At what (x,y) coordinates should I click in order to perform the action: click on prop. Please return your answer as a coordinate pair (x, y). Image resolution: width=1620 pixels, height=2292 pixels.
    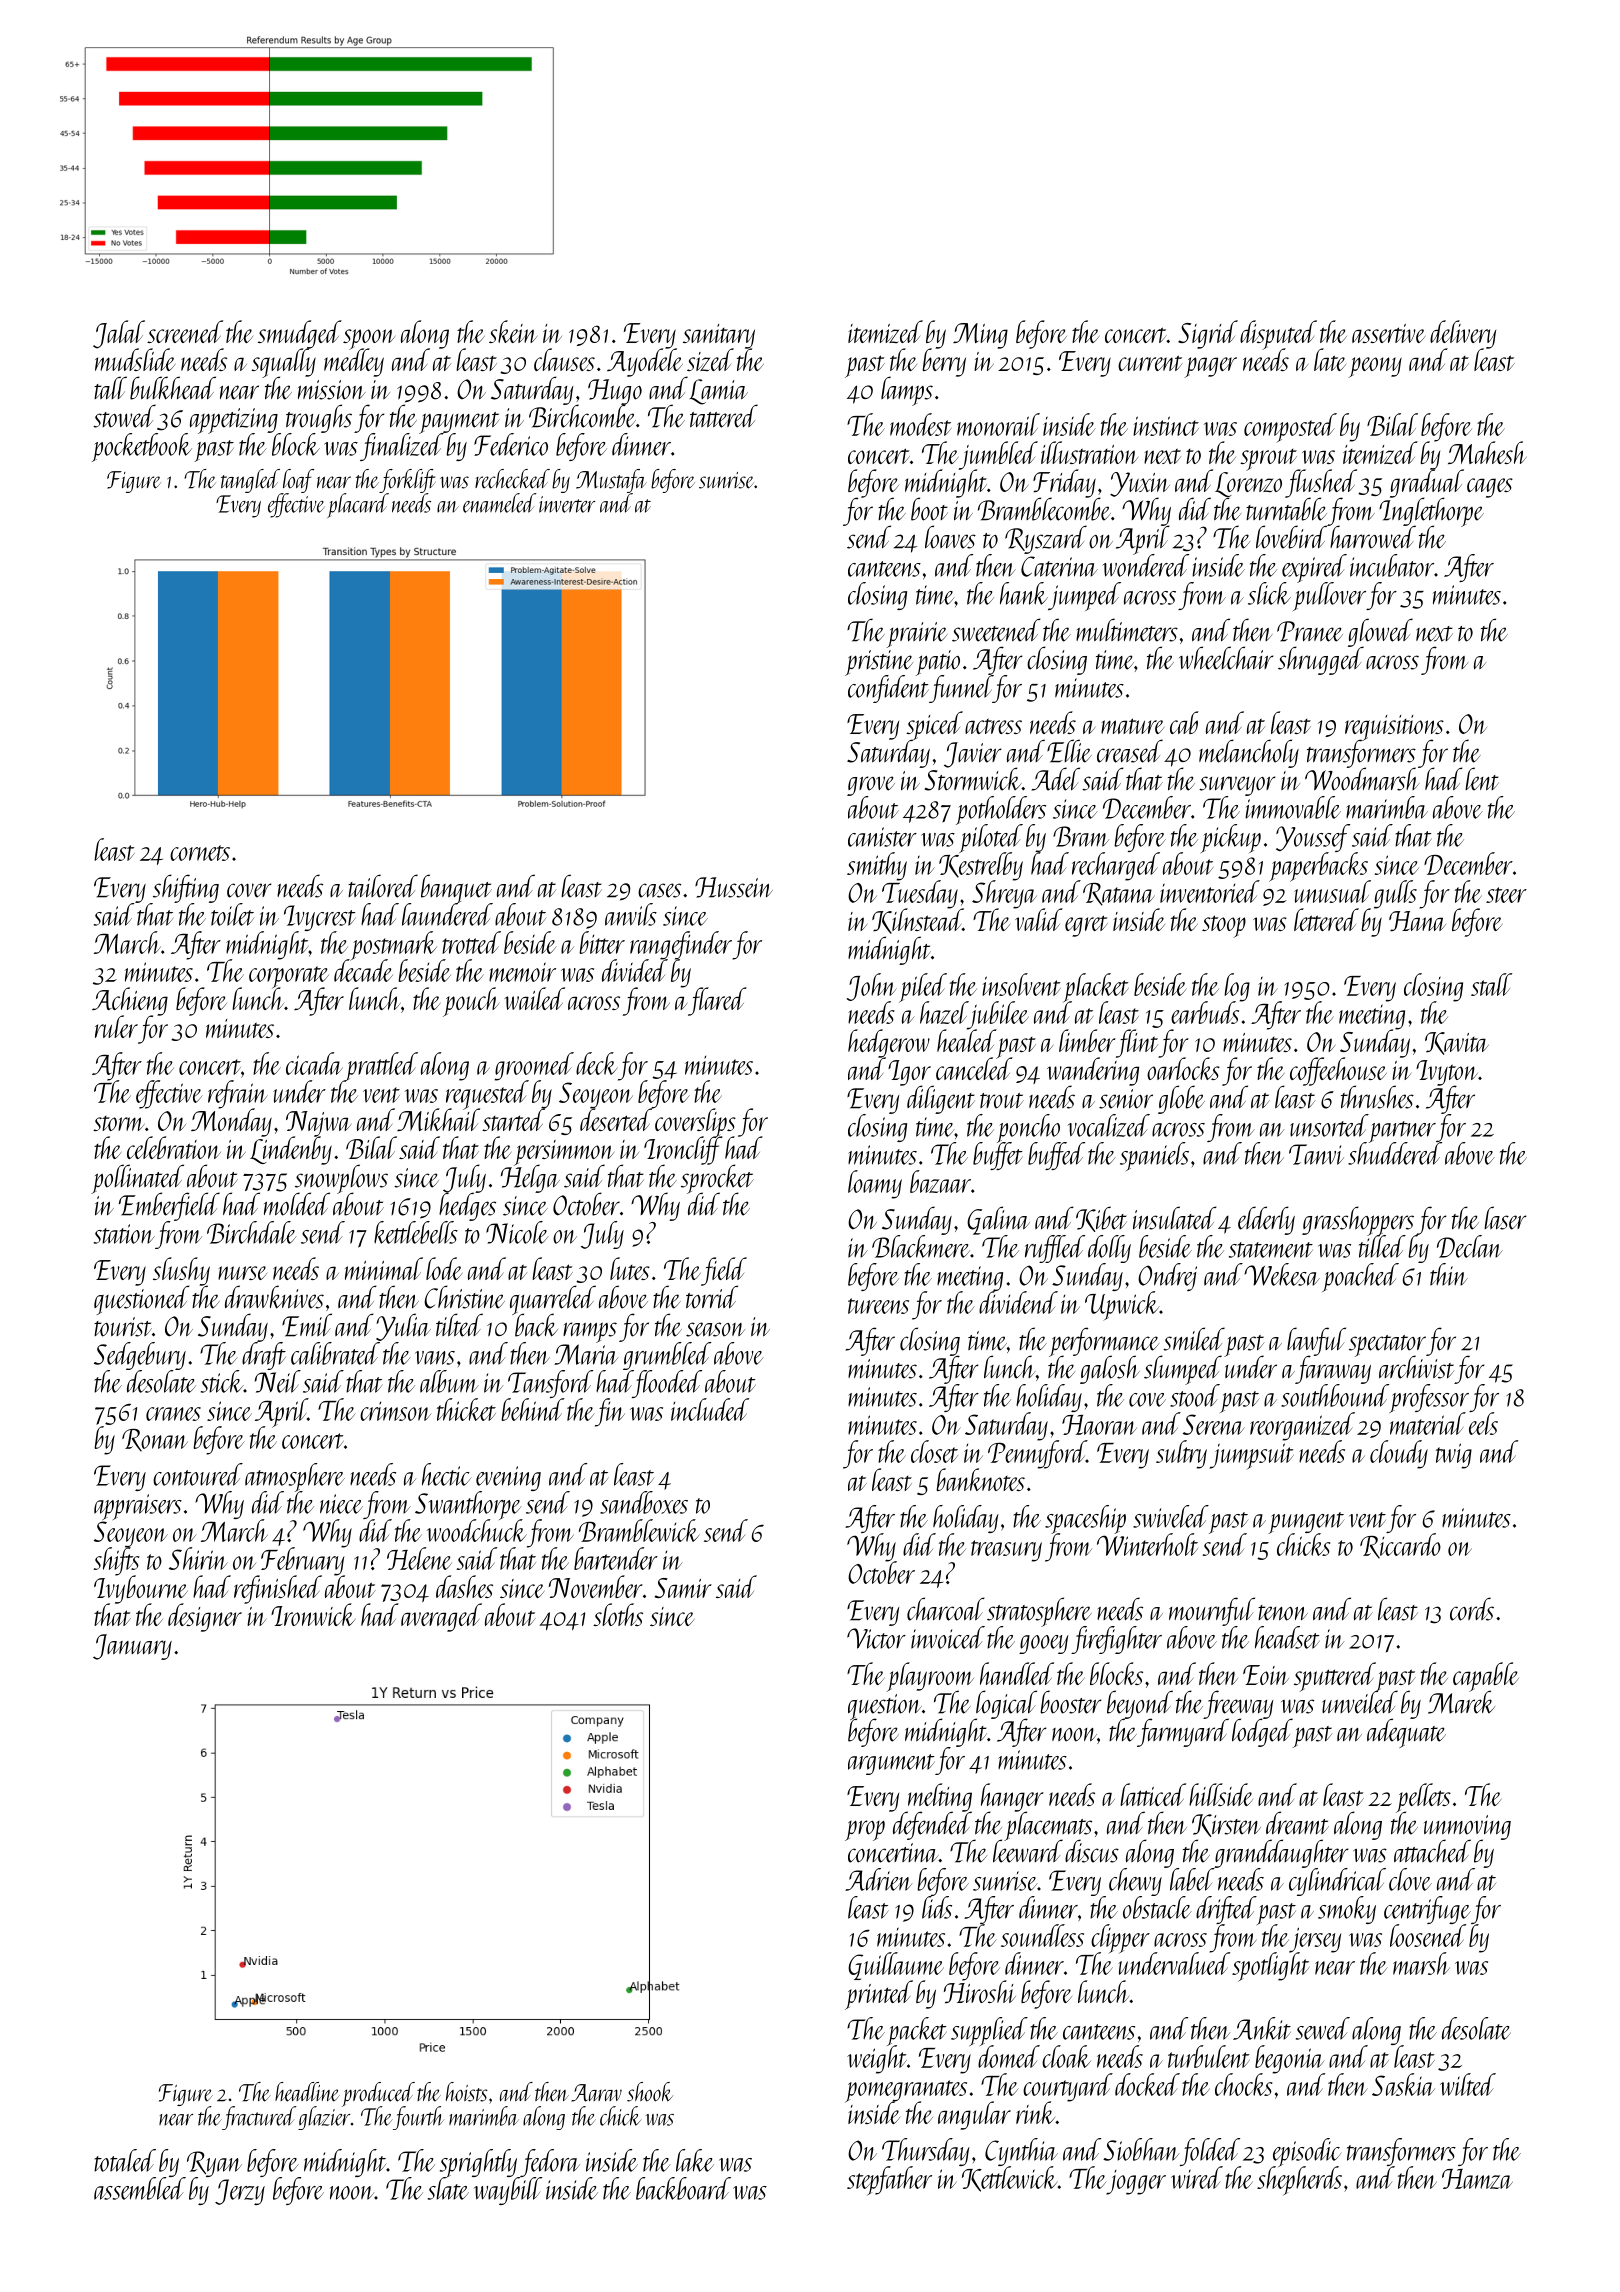
    Looking at the image, I should click on (865, 1830).
